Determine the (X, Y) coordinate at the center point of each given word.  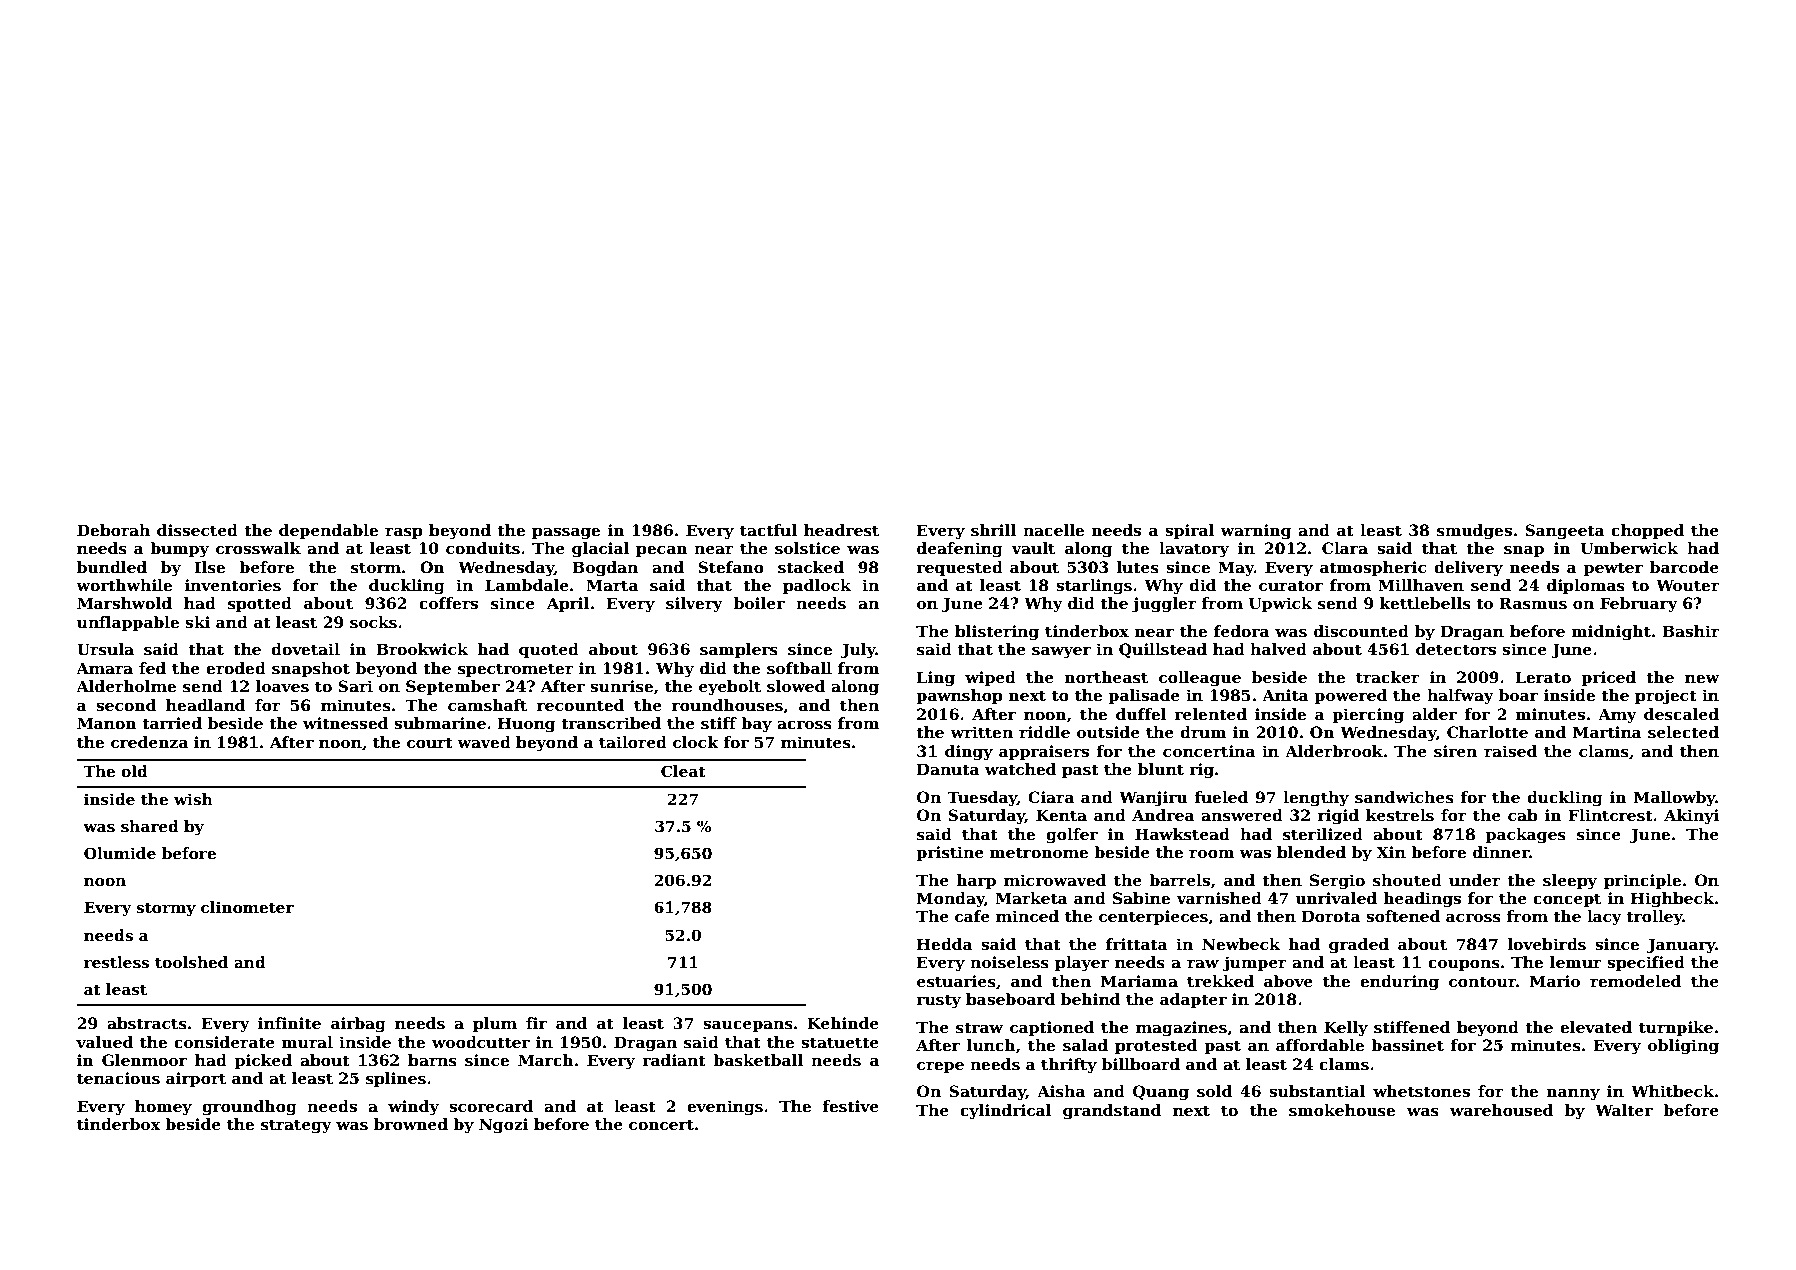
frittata (1137, 944)
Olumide (120, 853)
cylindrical (1005, 1112)
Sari (355, 686)
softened (1403, 916)
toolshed (191, 962)
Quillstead (1163, 650)
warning (1255, 532)
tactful (768, 530)
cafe (972, 916)
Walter (1624, 1110)
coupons (1464, 965)
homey (163, 1108)
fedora (1241, 631)
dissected (197, 530)
